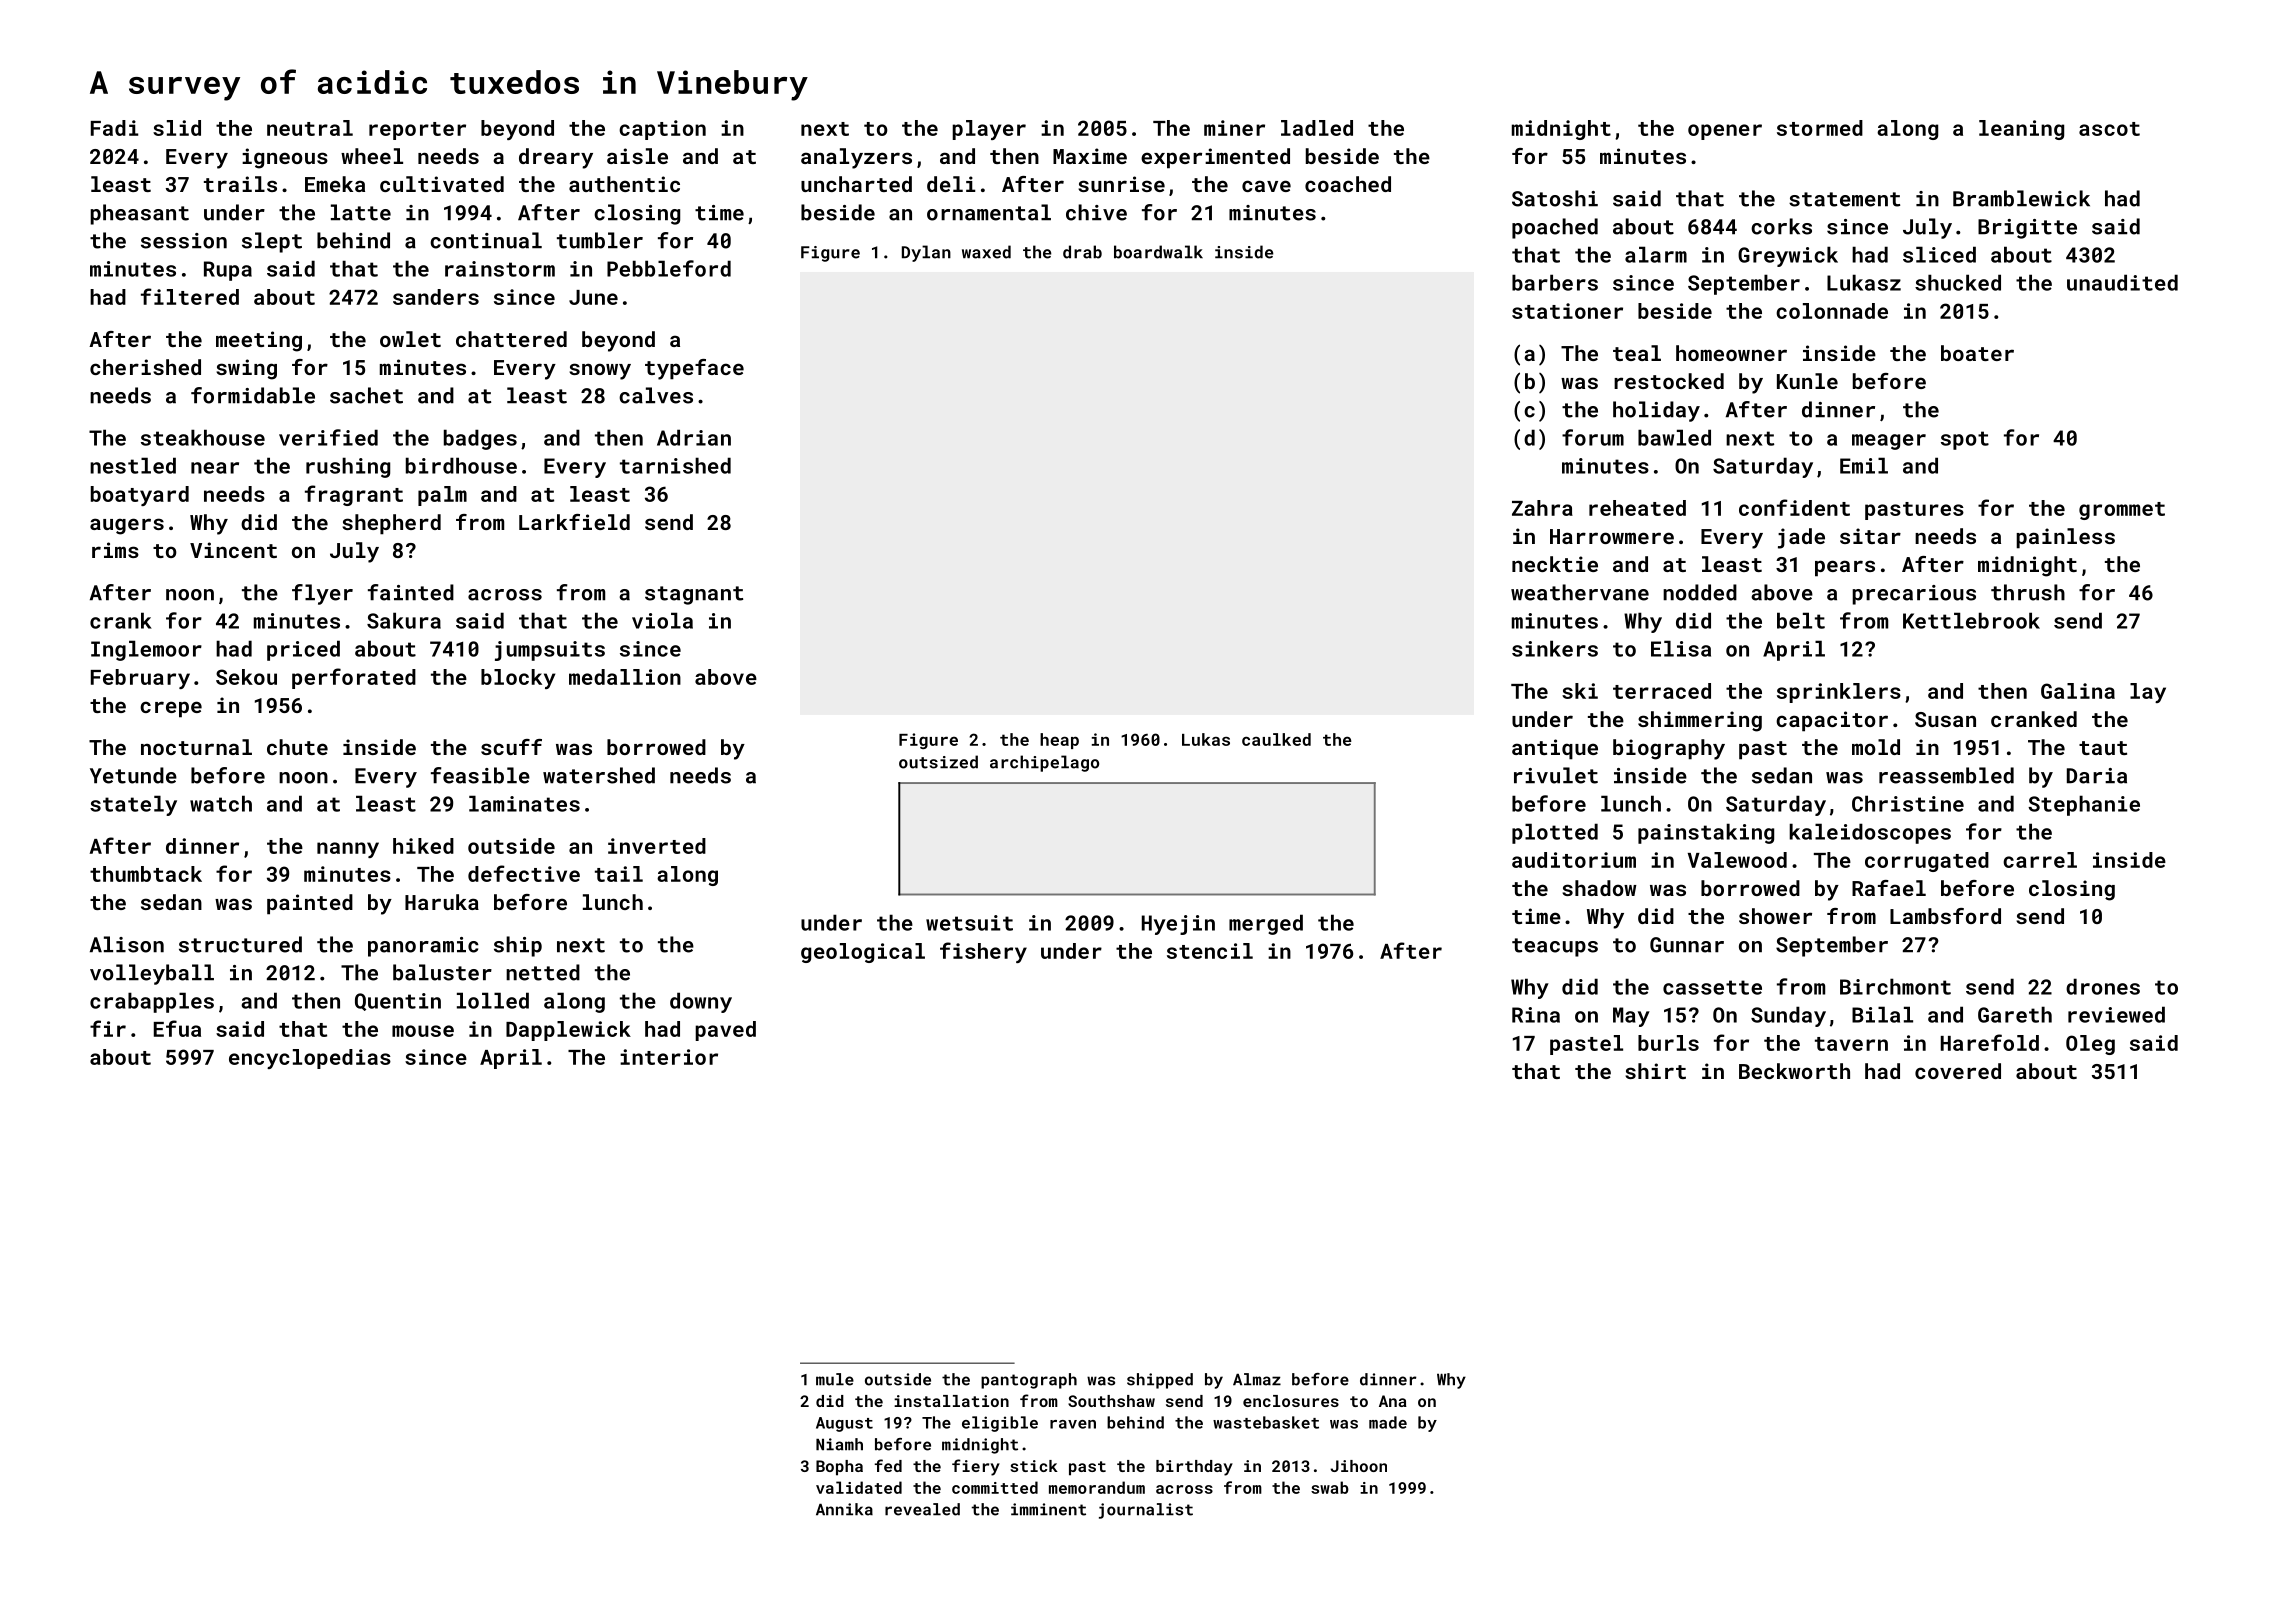 The width and height of the image is (2274, 1608). I want to click on forum, so click(1593, 437).
